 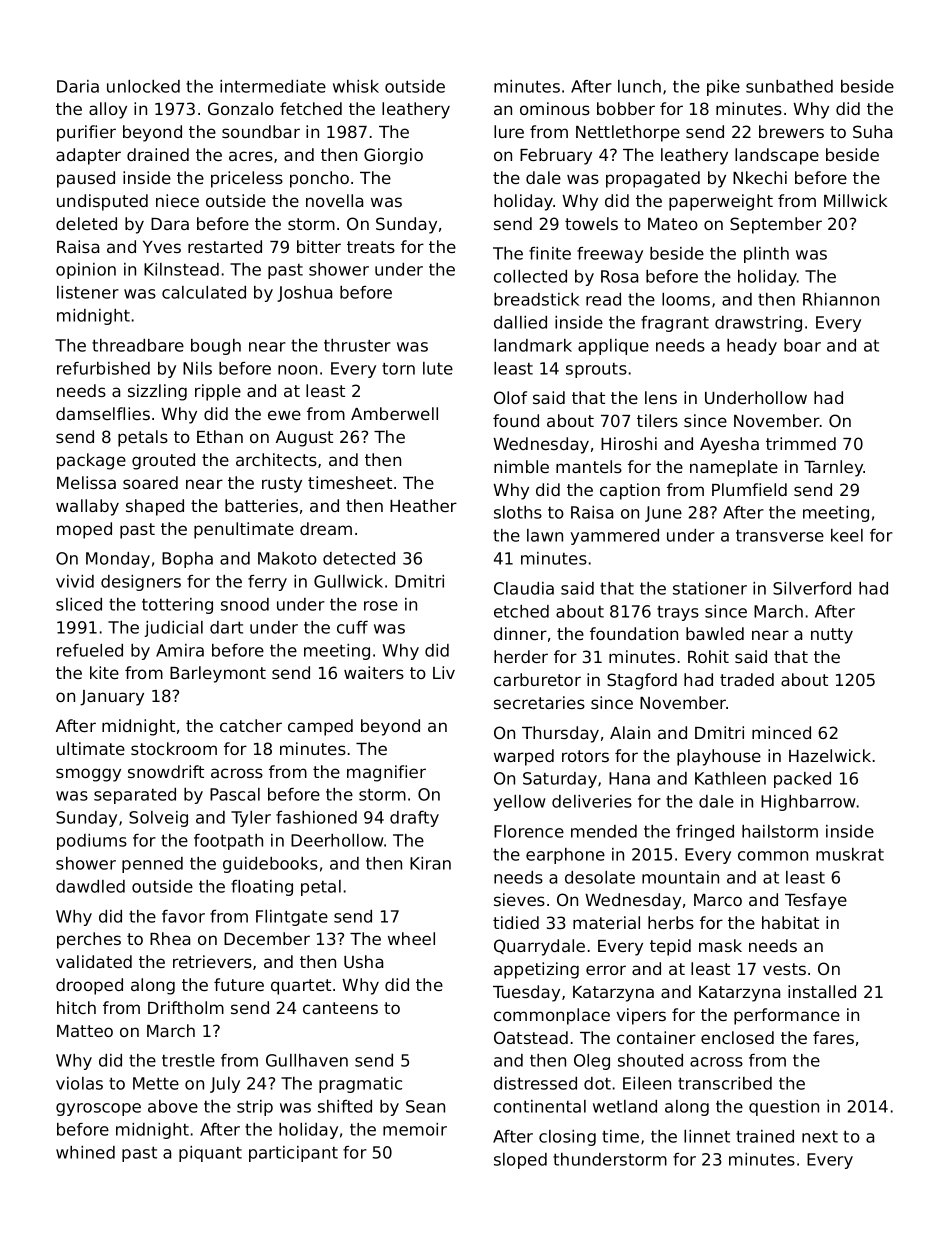 I want to click on drooped, so click(x=89, y=986).
